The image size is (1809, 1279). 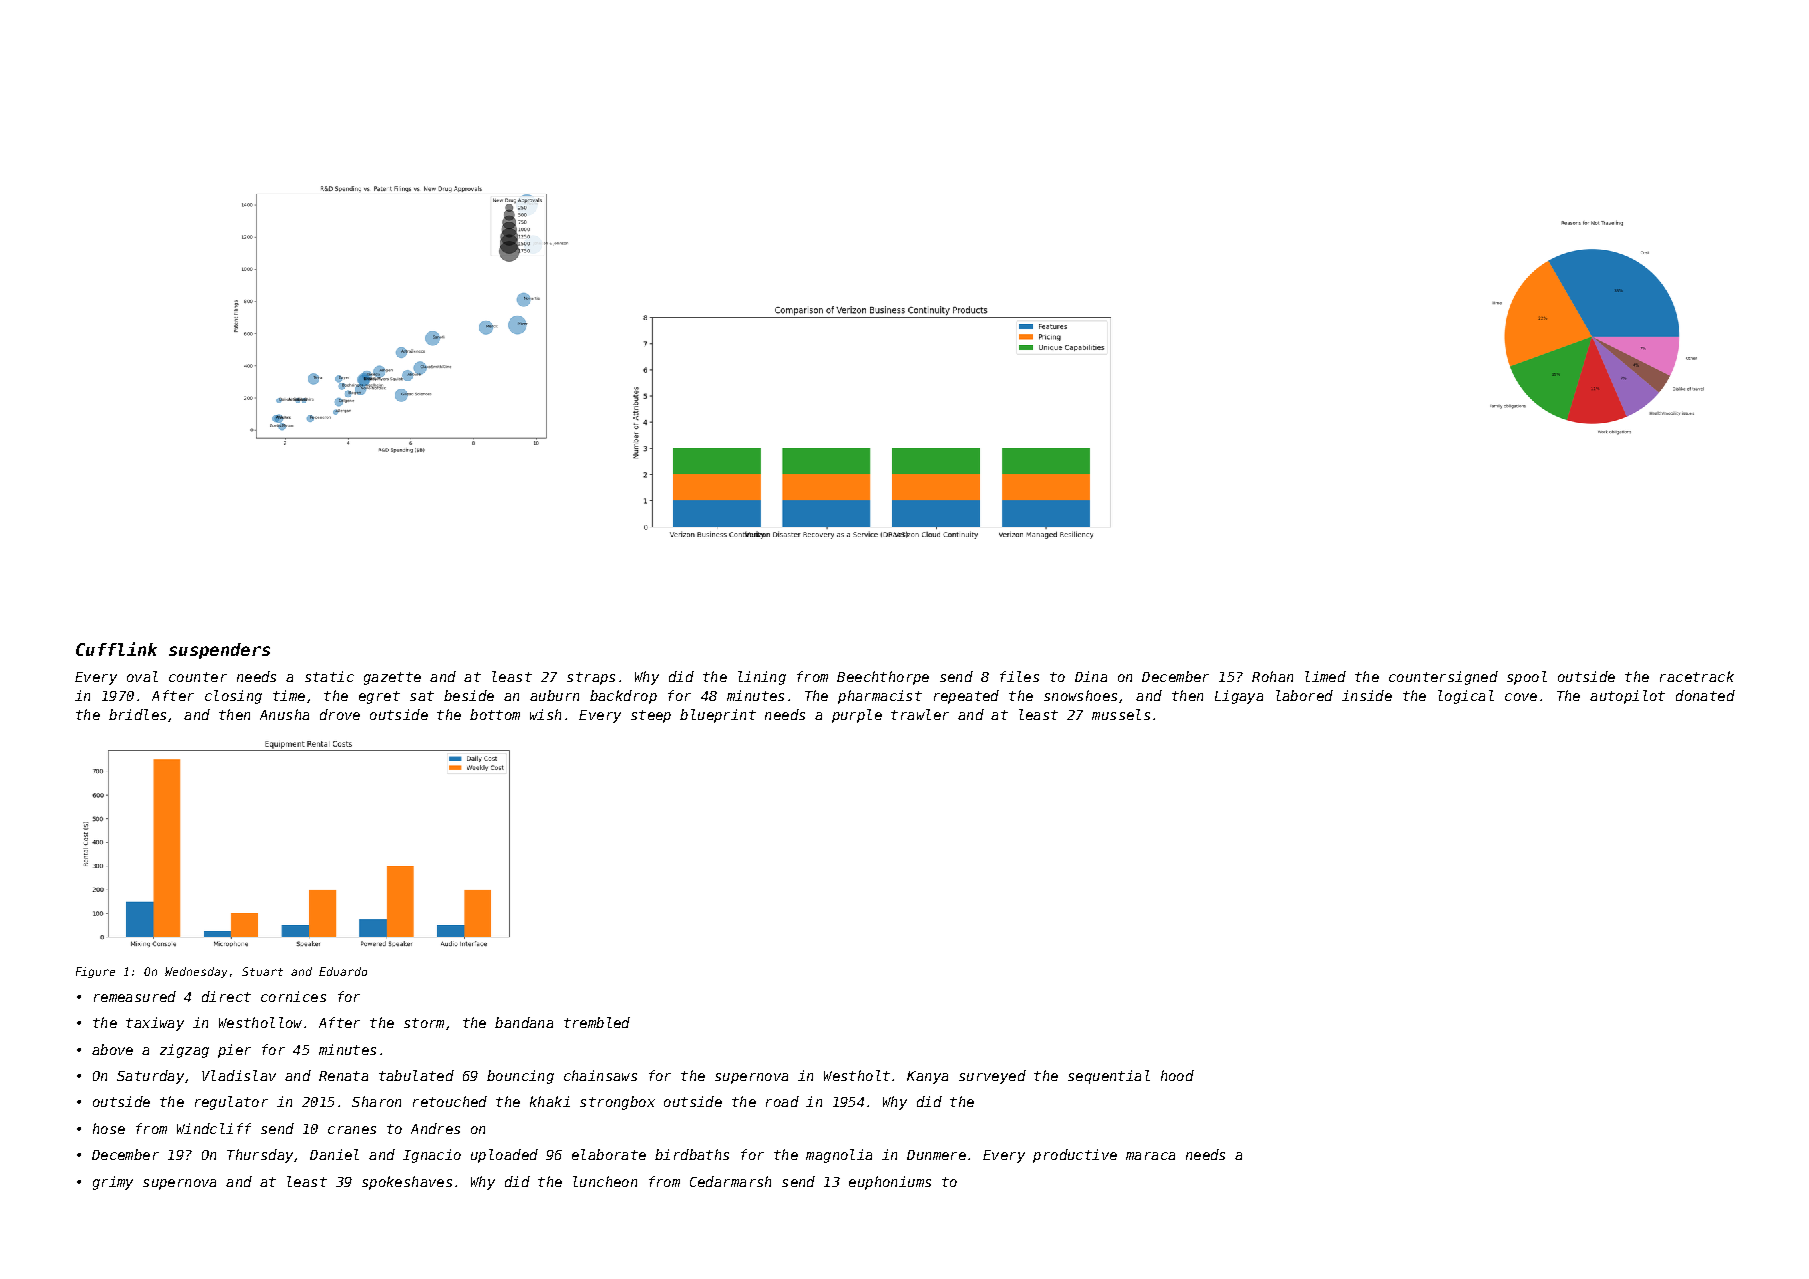 What do you see at coordinates (432, 1156) in the screenshot?
I see `Ignacio` at bounding box center [432, 1156].
